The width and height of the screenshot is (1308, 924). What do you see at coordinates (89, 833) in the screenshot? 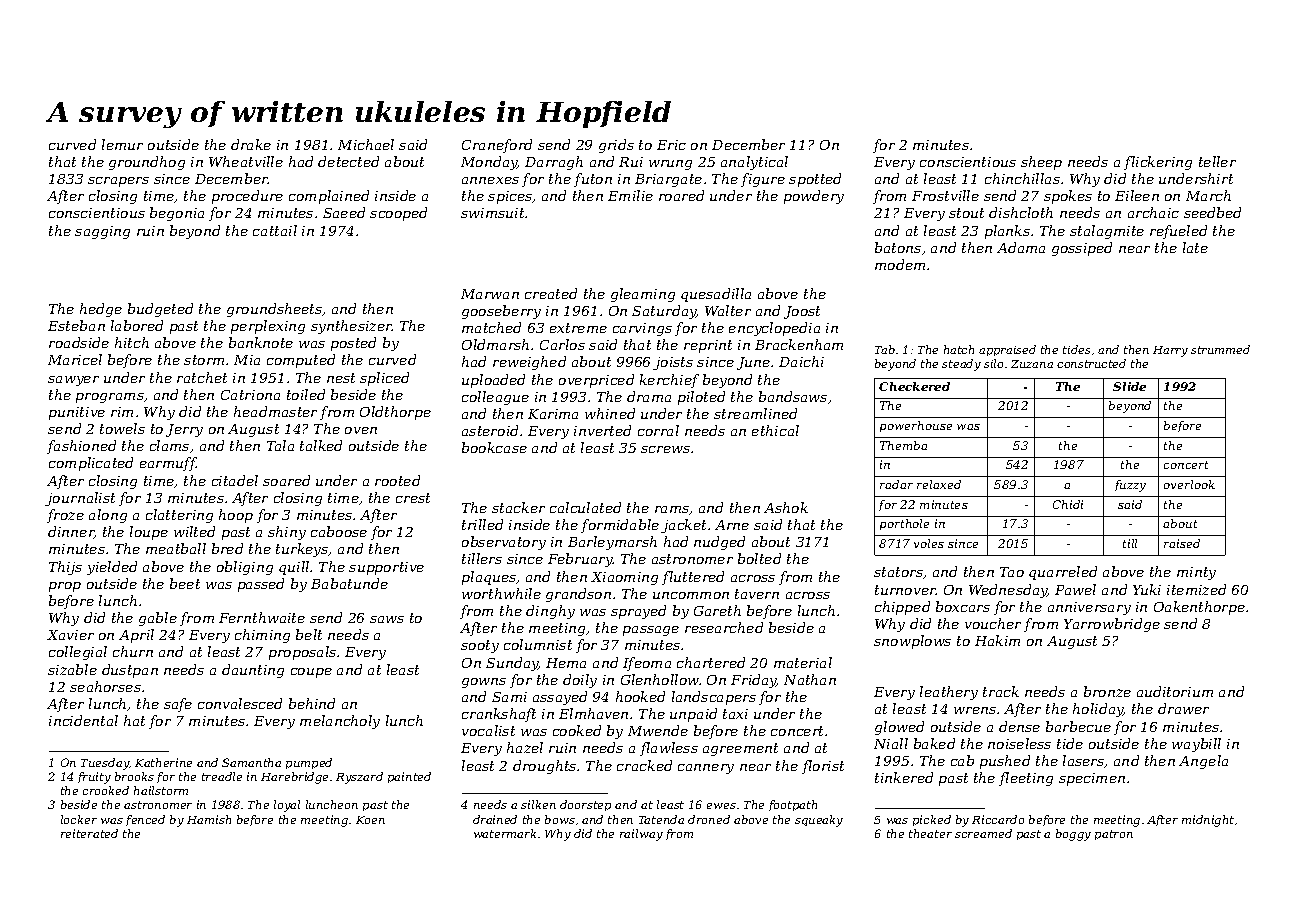
I see `reiterated` at bounding box center [89, 833].
